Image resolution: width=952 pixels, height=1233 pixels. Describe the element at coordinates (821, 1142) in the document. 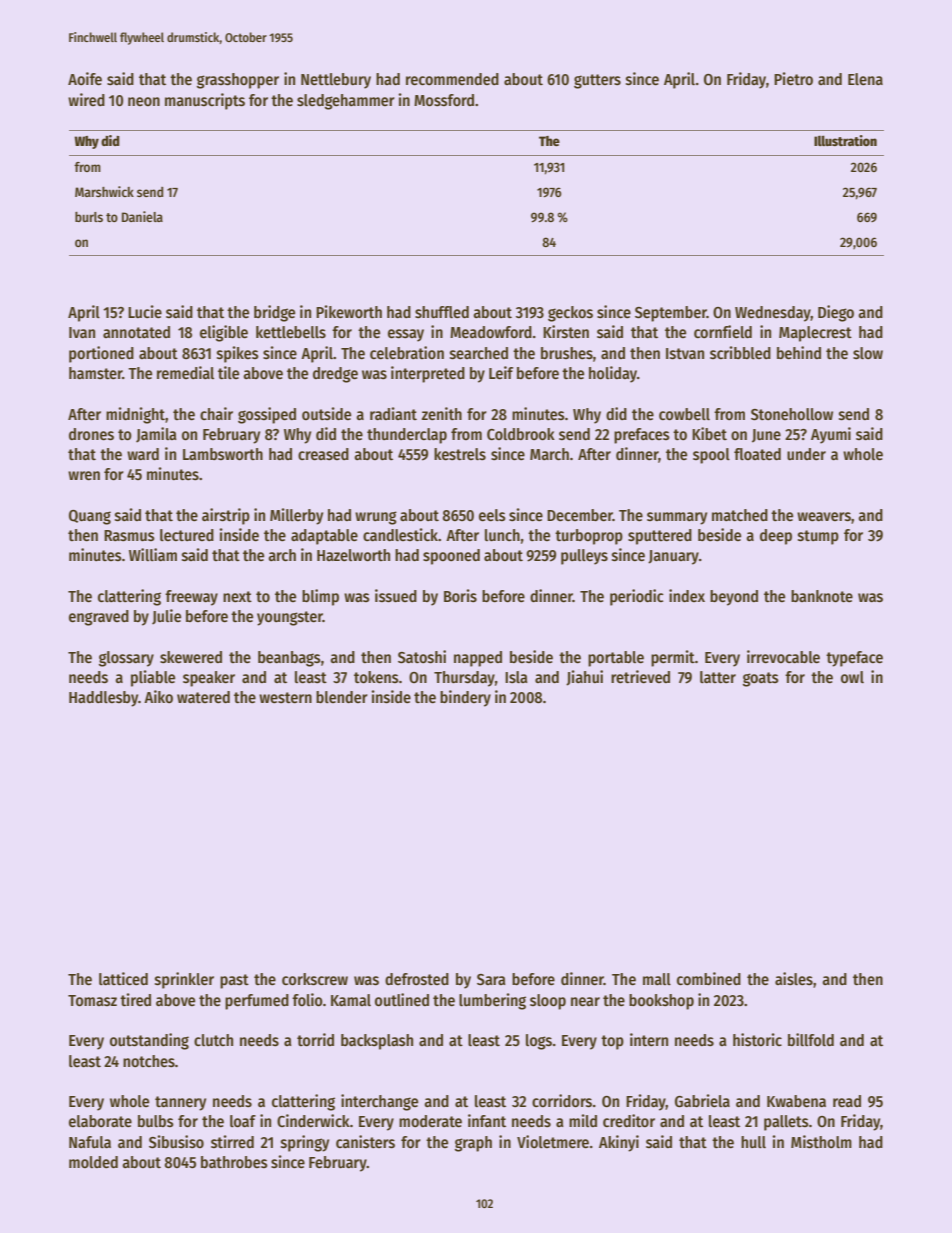

I see `Mistholm` at that location.
